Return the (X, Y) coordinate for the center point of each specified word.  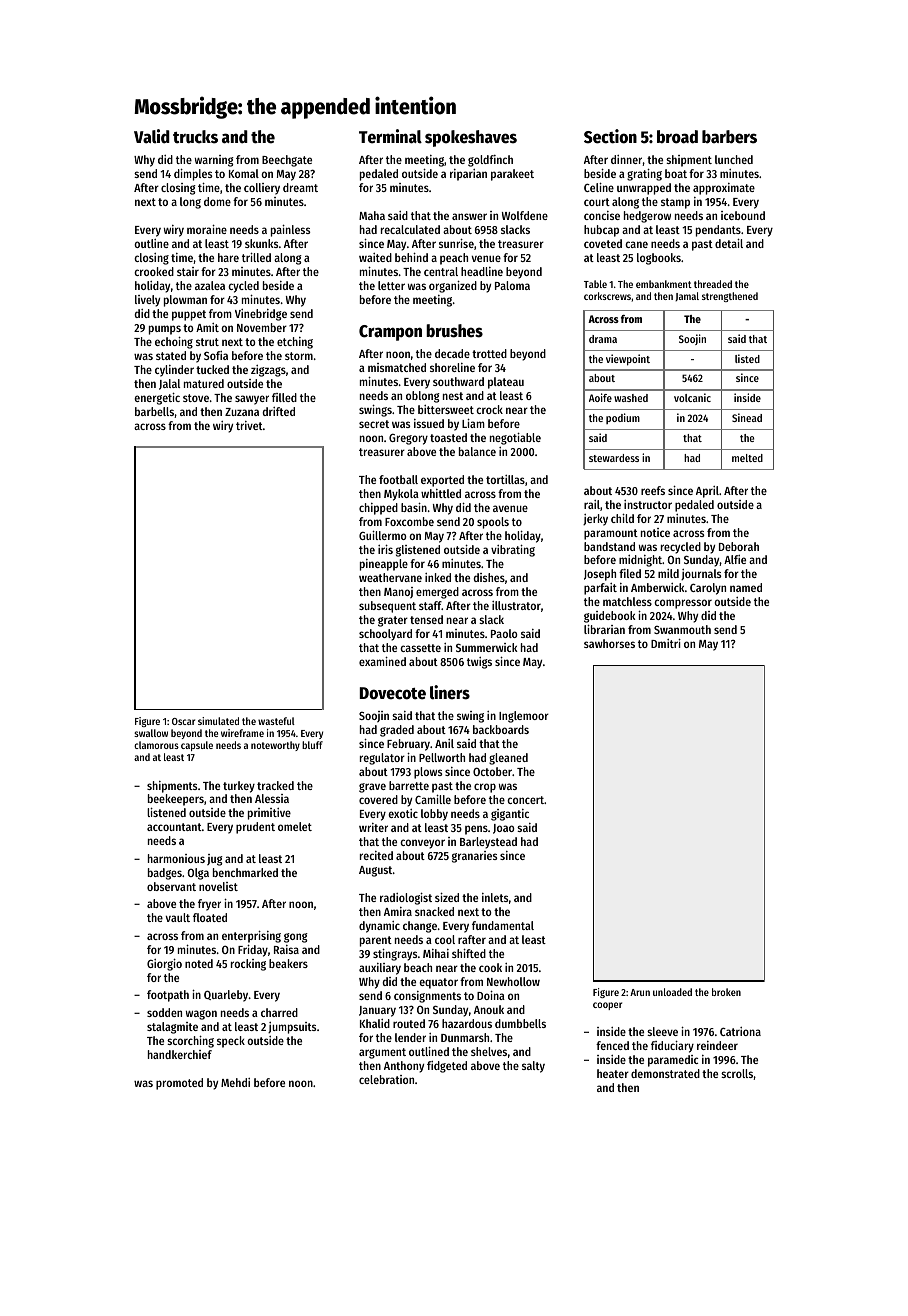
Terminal (390, 136)
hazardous (467, 1023)
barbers (729, 137)
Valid (152, 136)
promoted (179, 1084)
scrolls (737, 1073)
